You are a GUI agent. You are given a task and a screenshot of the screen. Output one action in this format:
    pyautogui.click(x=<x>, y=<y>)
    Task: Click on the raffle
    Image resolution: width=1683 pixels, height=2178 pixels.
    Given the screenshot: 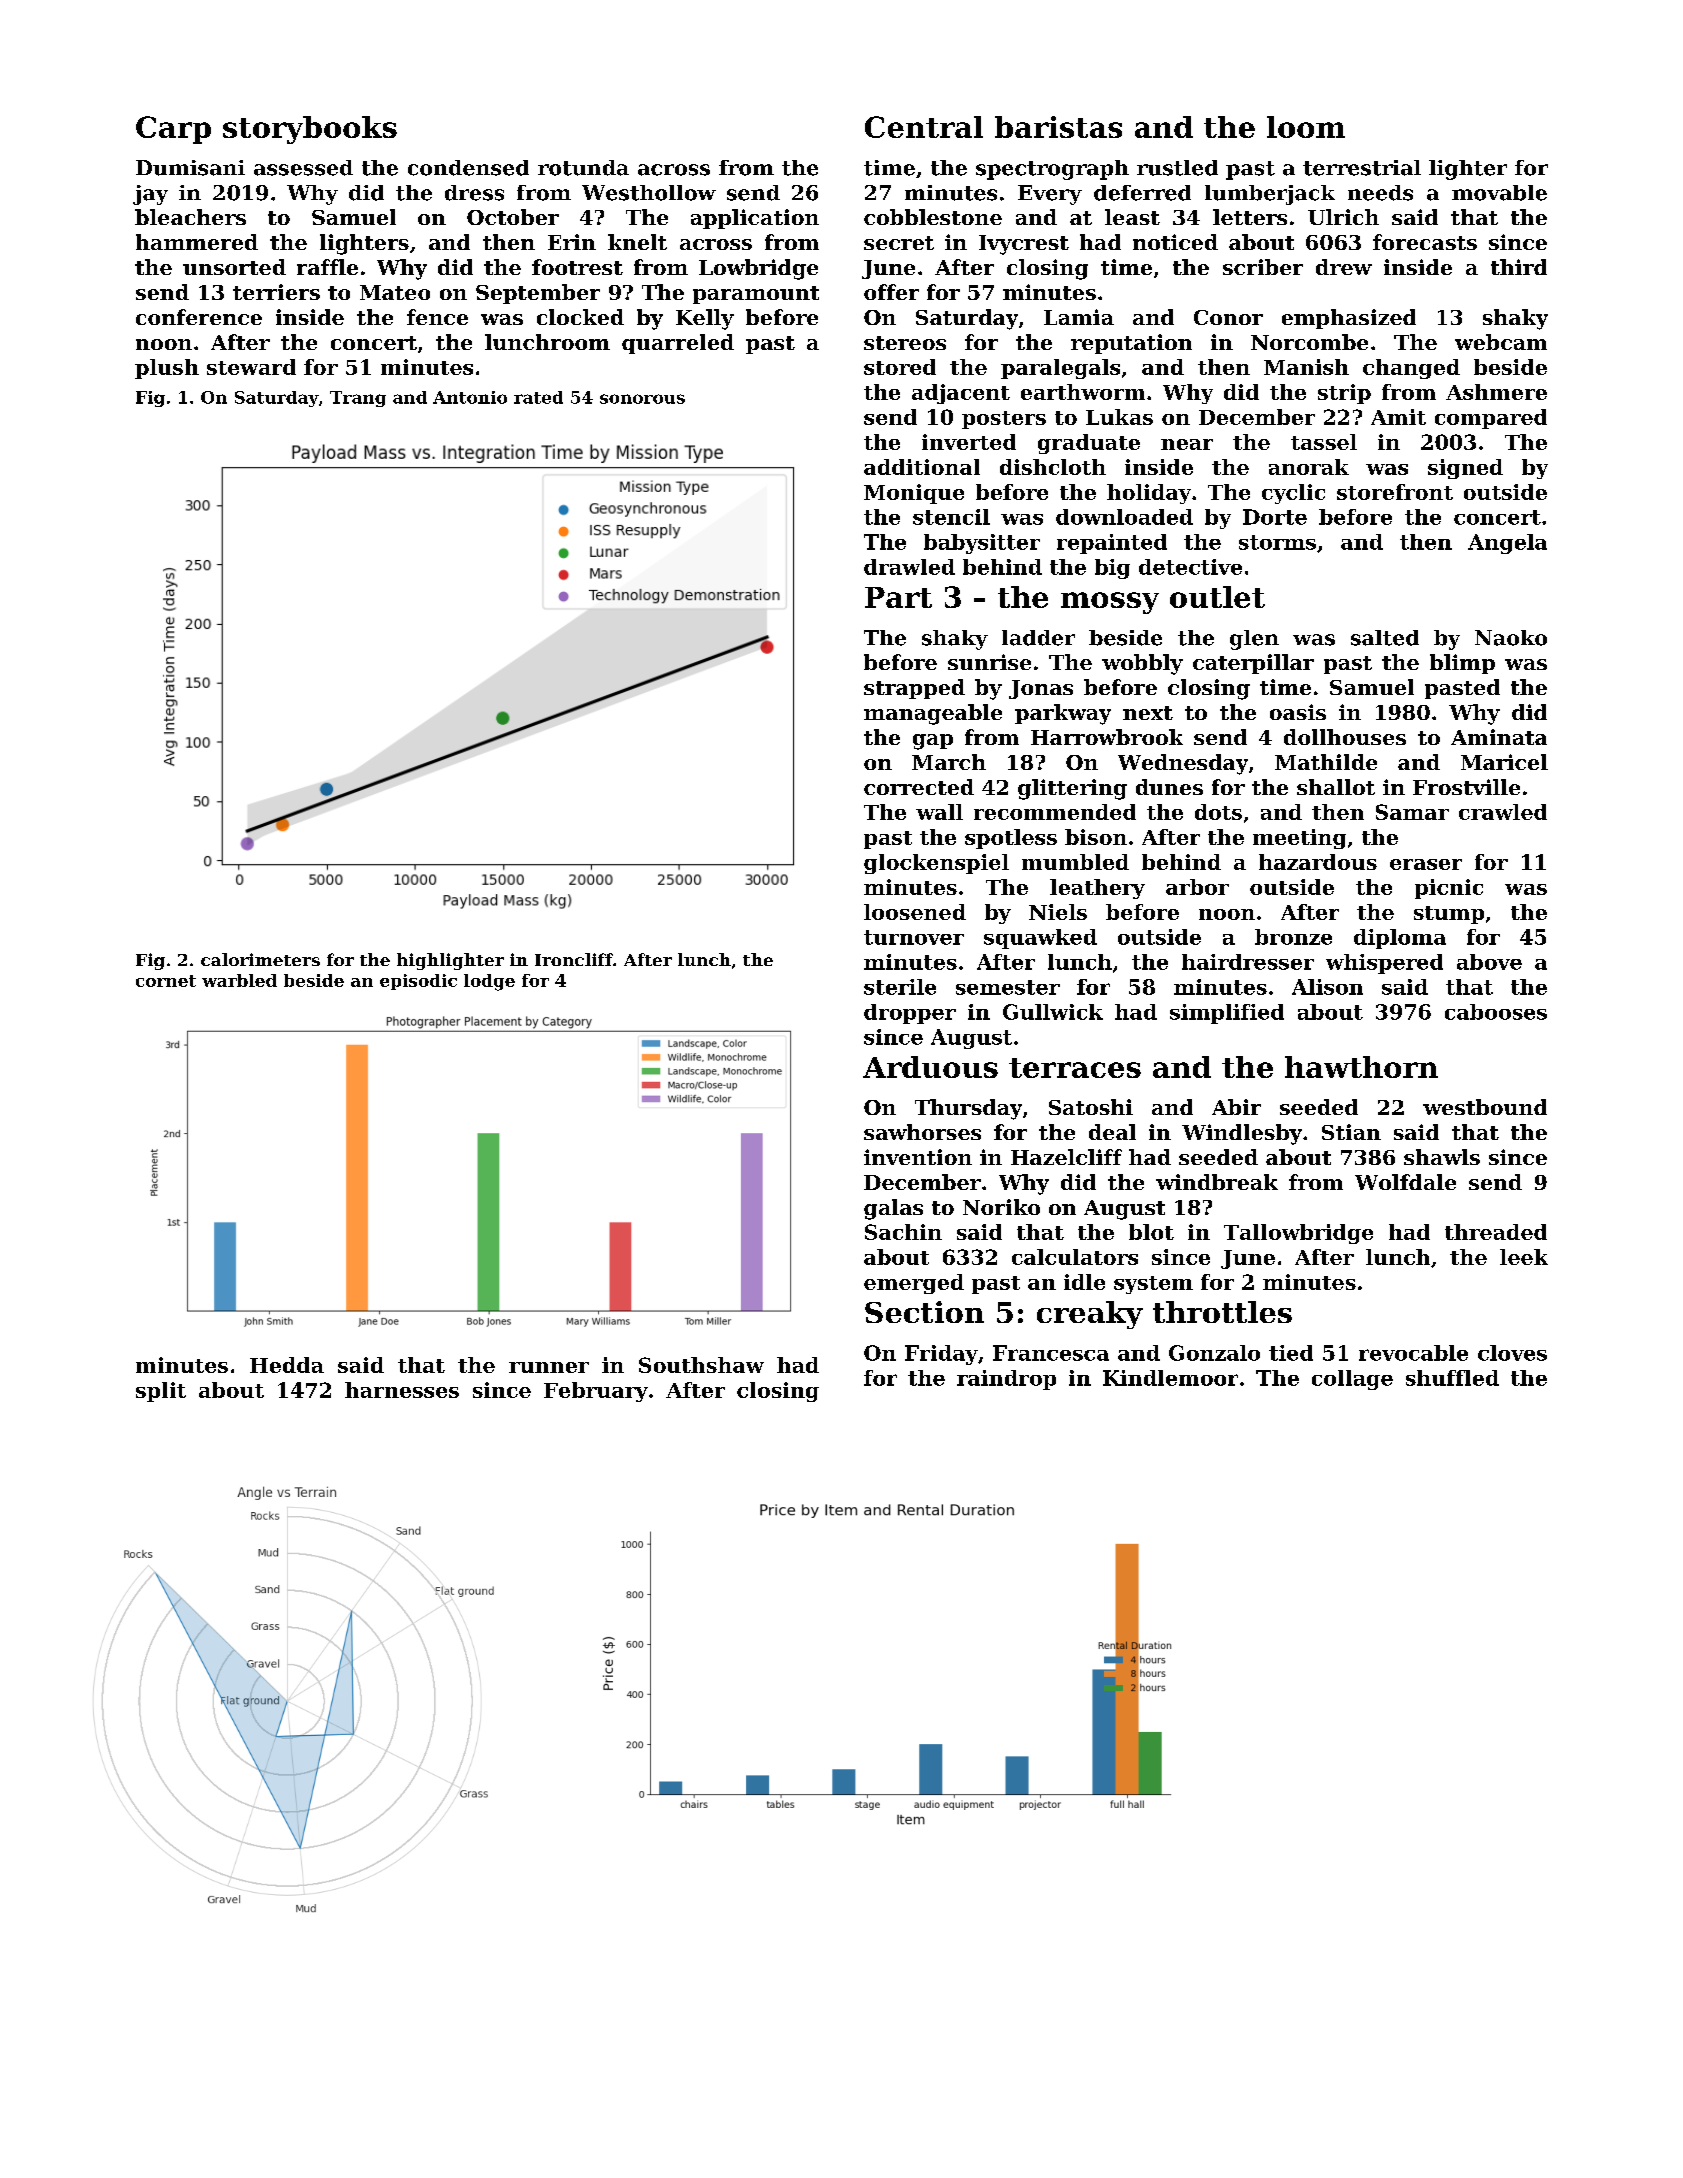 What is the action you would take?
    pyautogui.click(x=327, y=267)
